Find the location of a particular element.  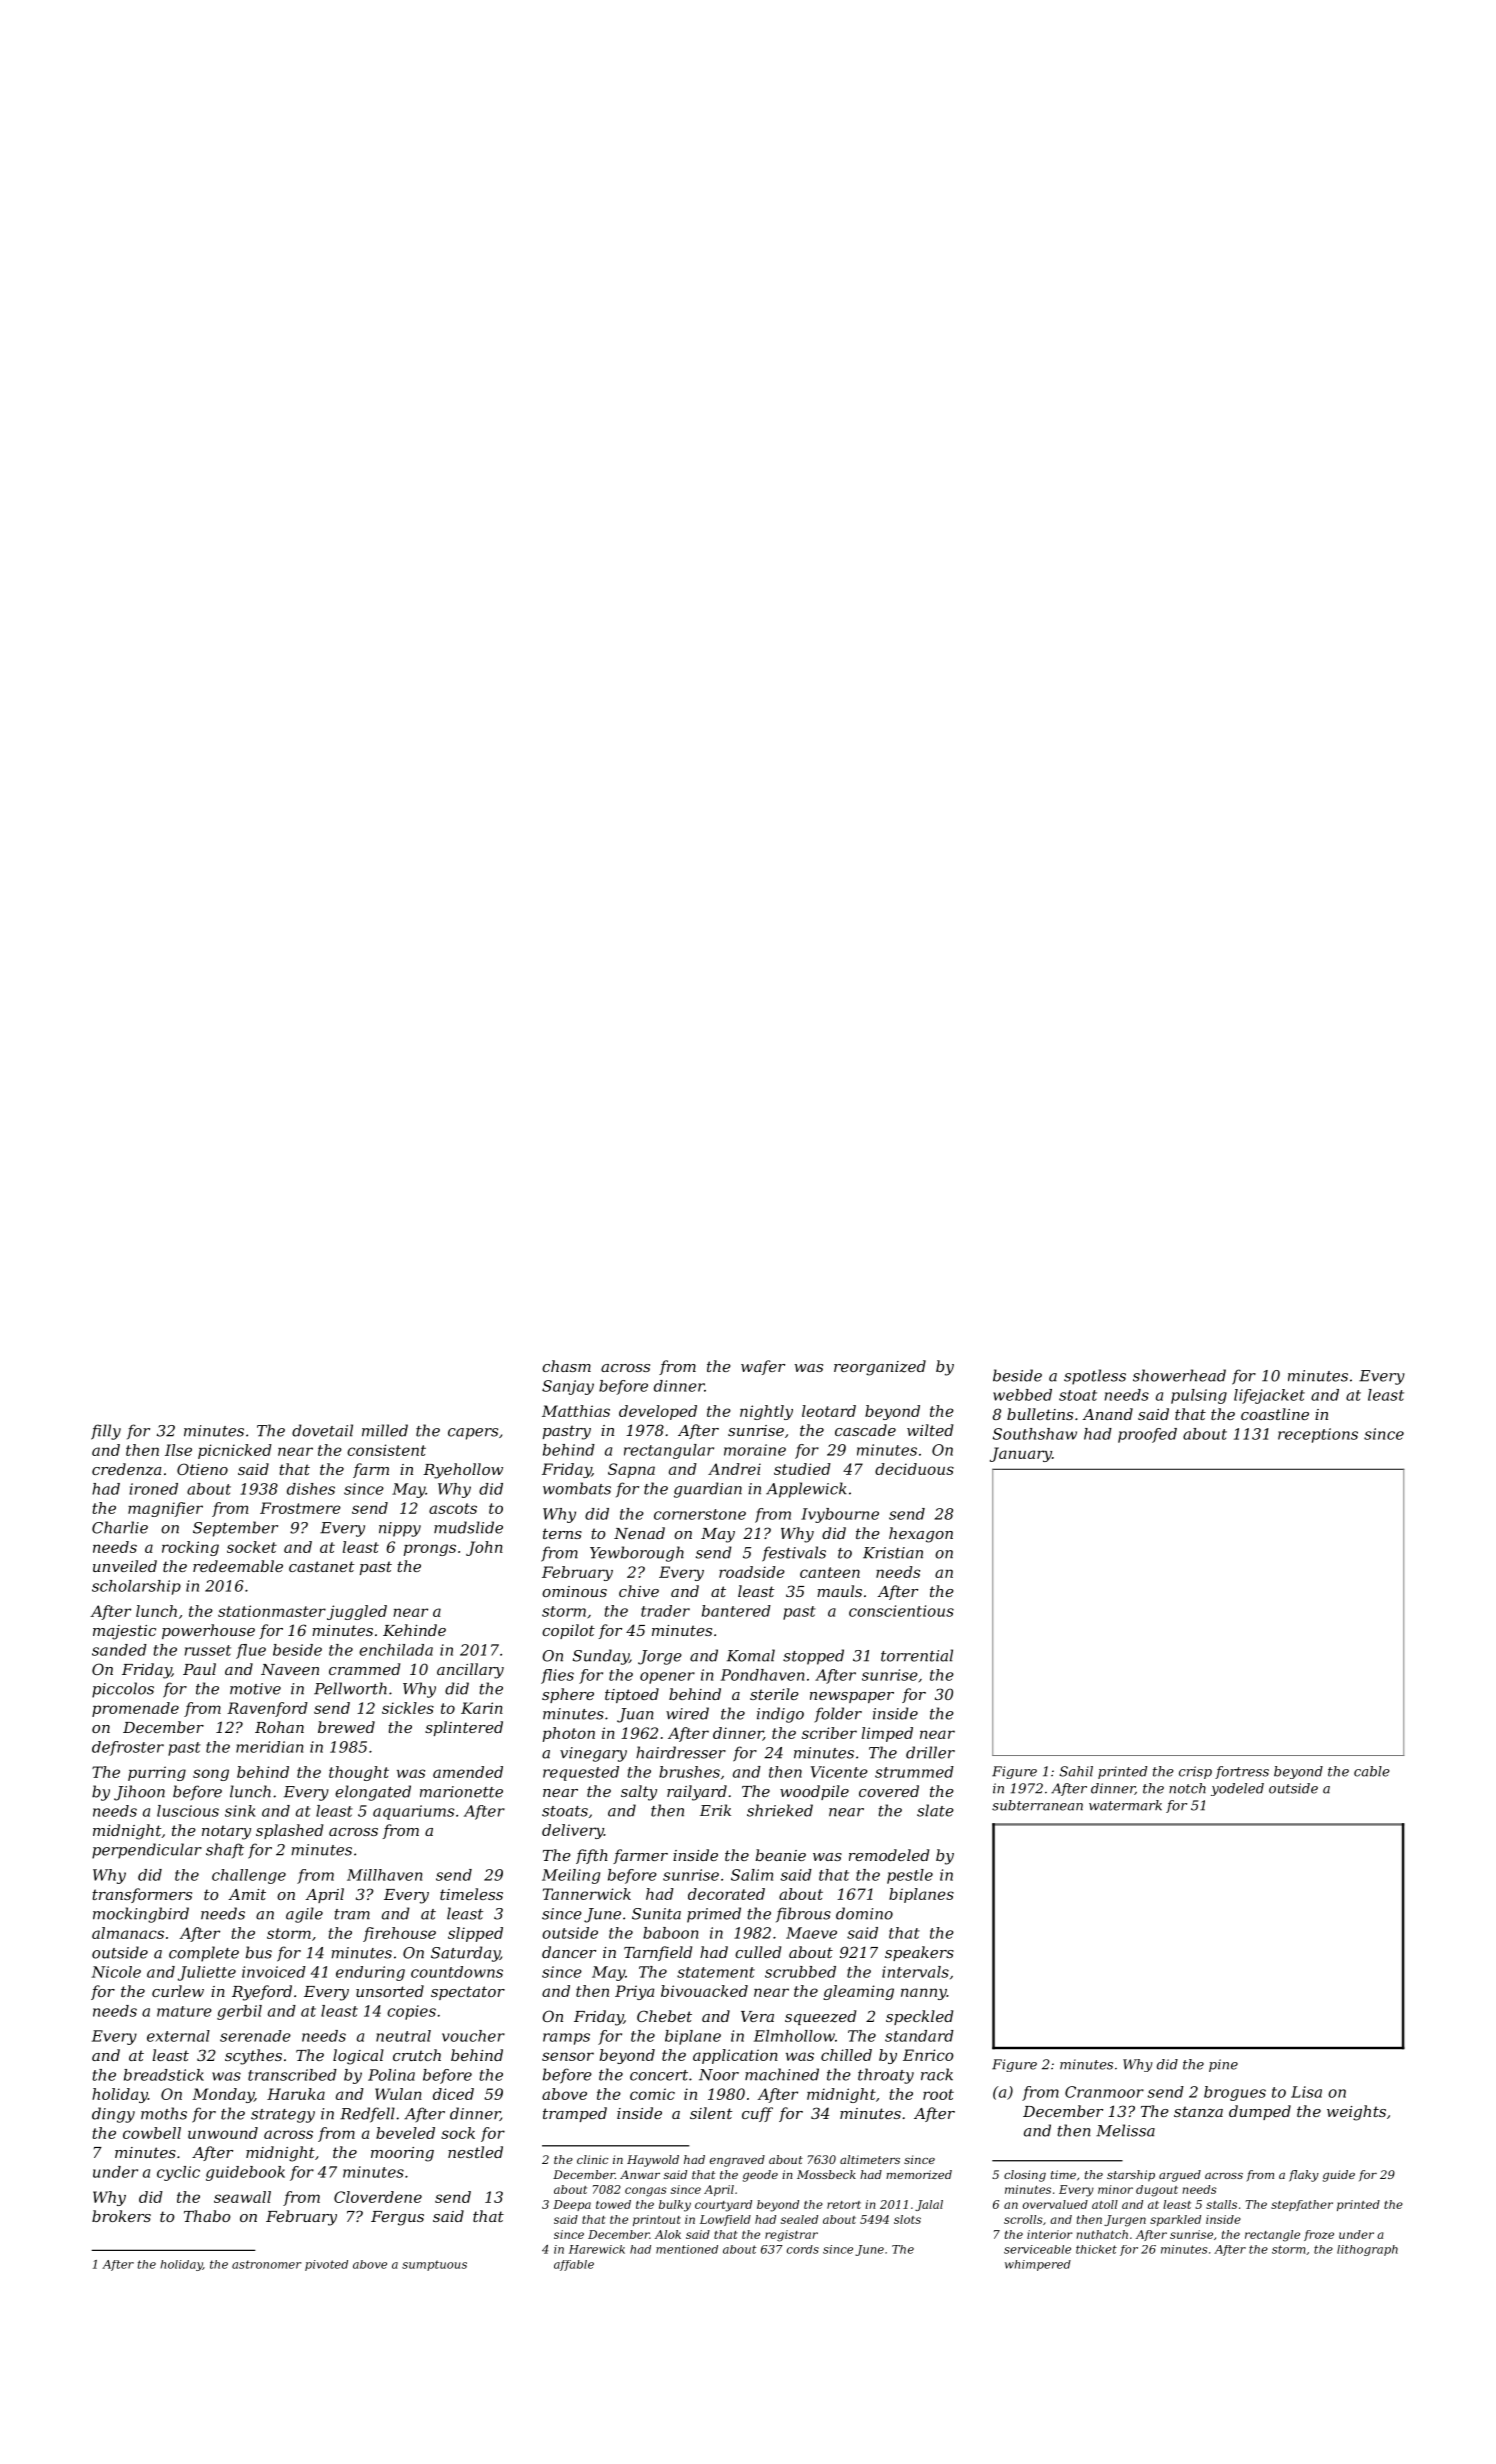

mooring is located at coordinates (402, 2154).
